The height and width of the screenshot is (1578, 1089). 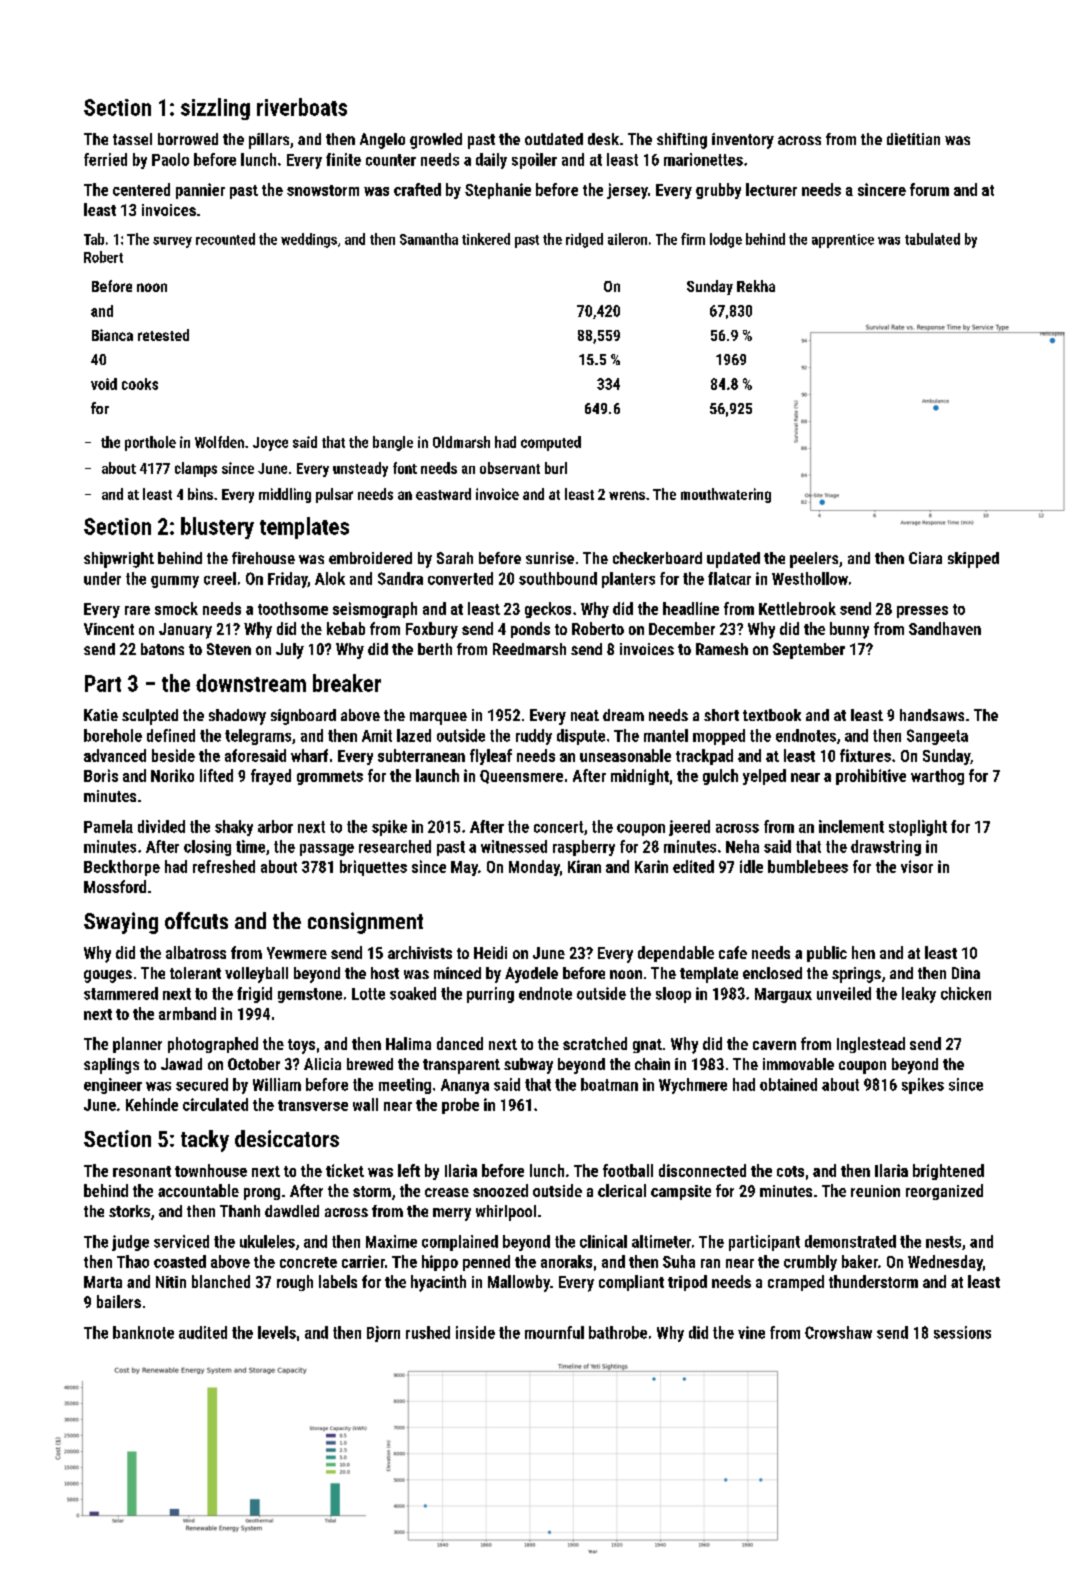 What do you see at coordinates (603, 139) in the screenshot?
I see `desk` at bounding box center [603, 139].
